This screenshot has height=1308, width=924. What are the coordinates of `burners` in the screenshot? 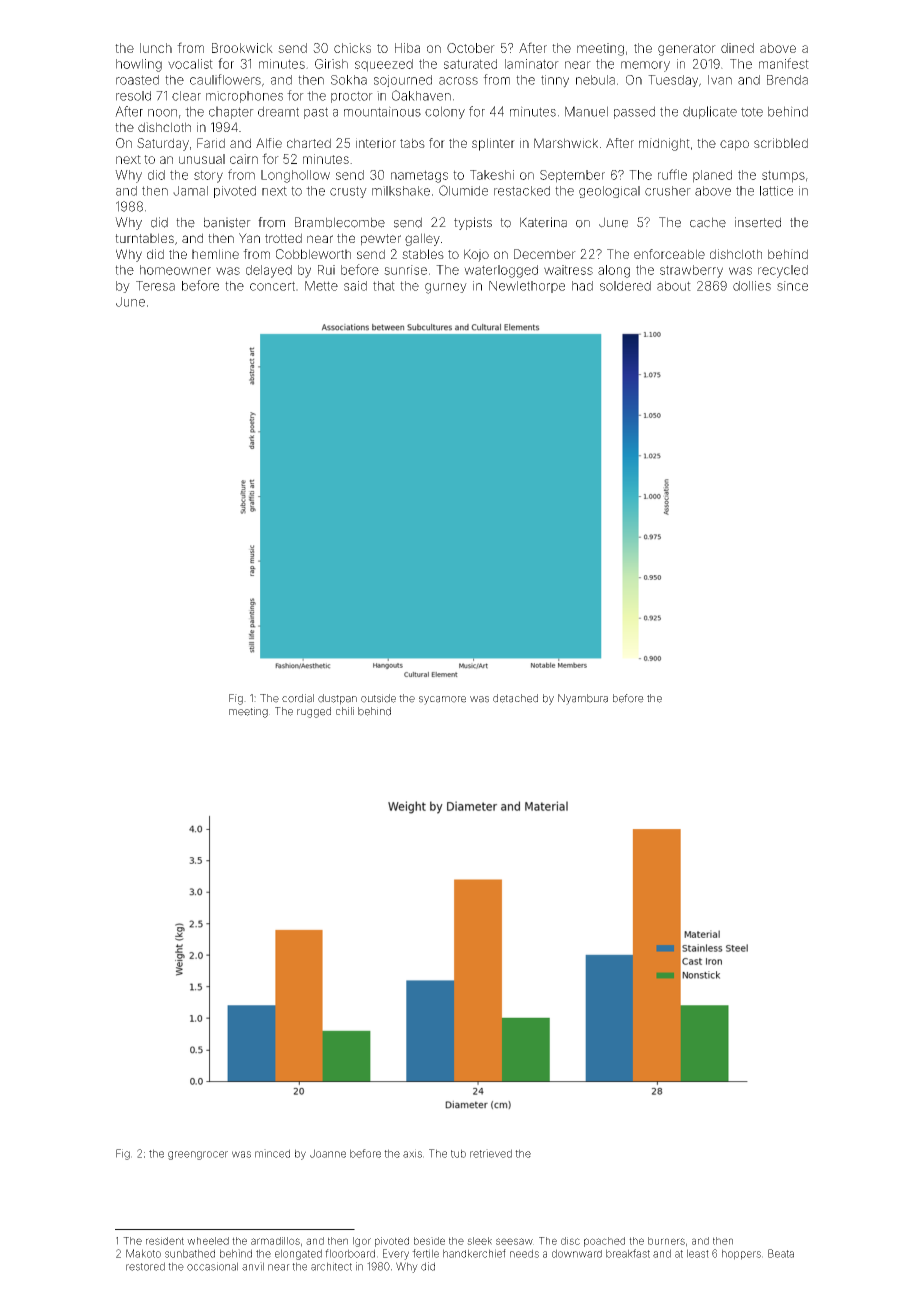 It's located at (666, 1241).
